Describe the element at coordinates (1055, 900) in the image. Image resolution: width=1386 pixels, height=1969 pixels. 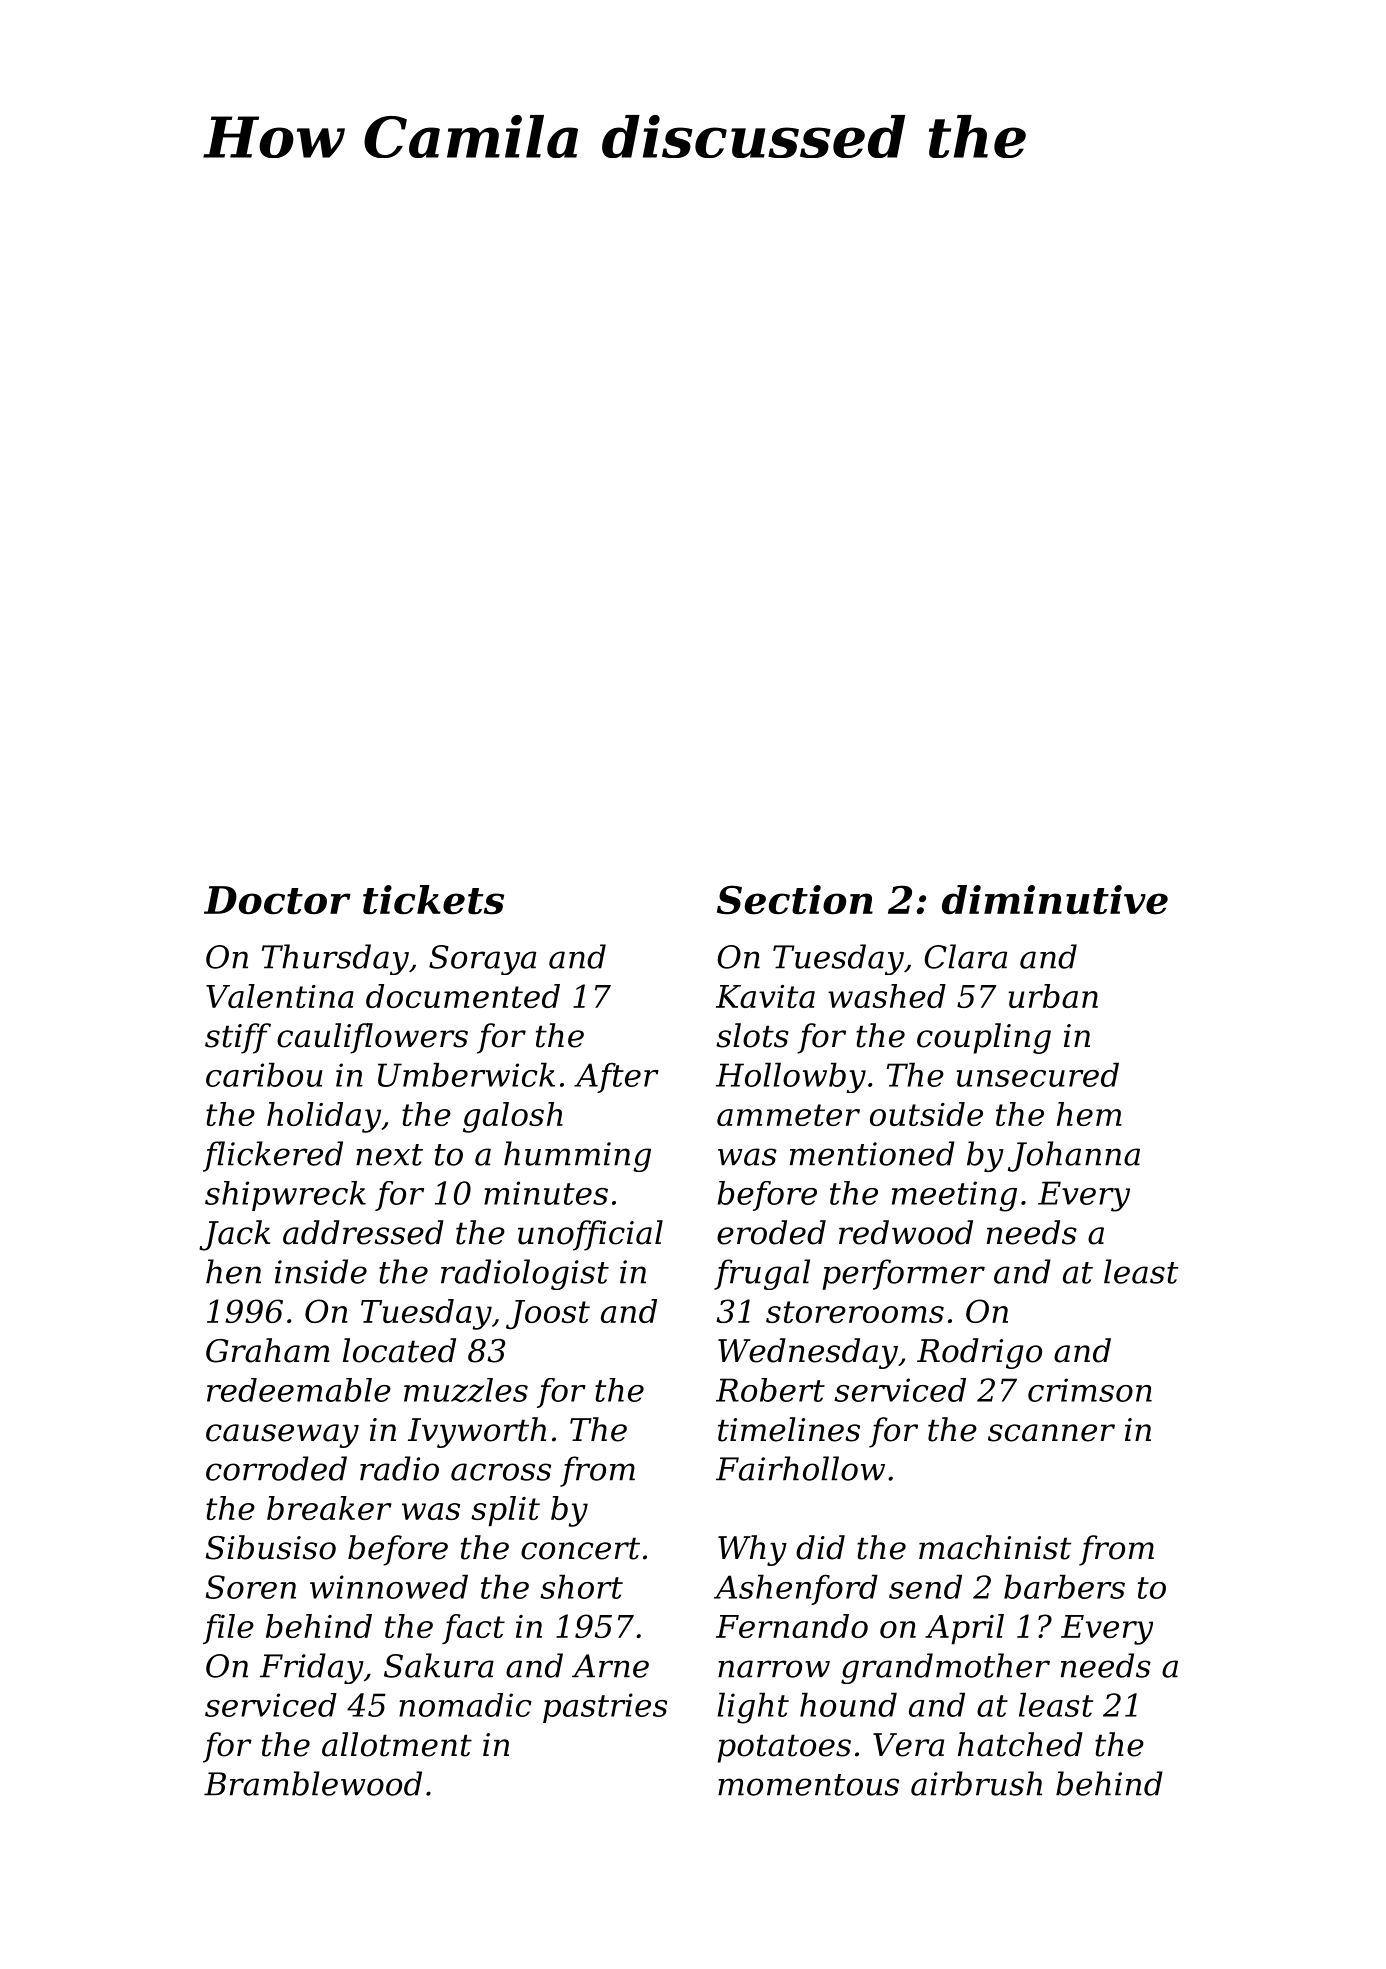
I see `diminutive` at that location.
